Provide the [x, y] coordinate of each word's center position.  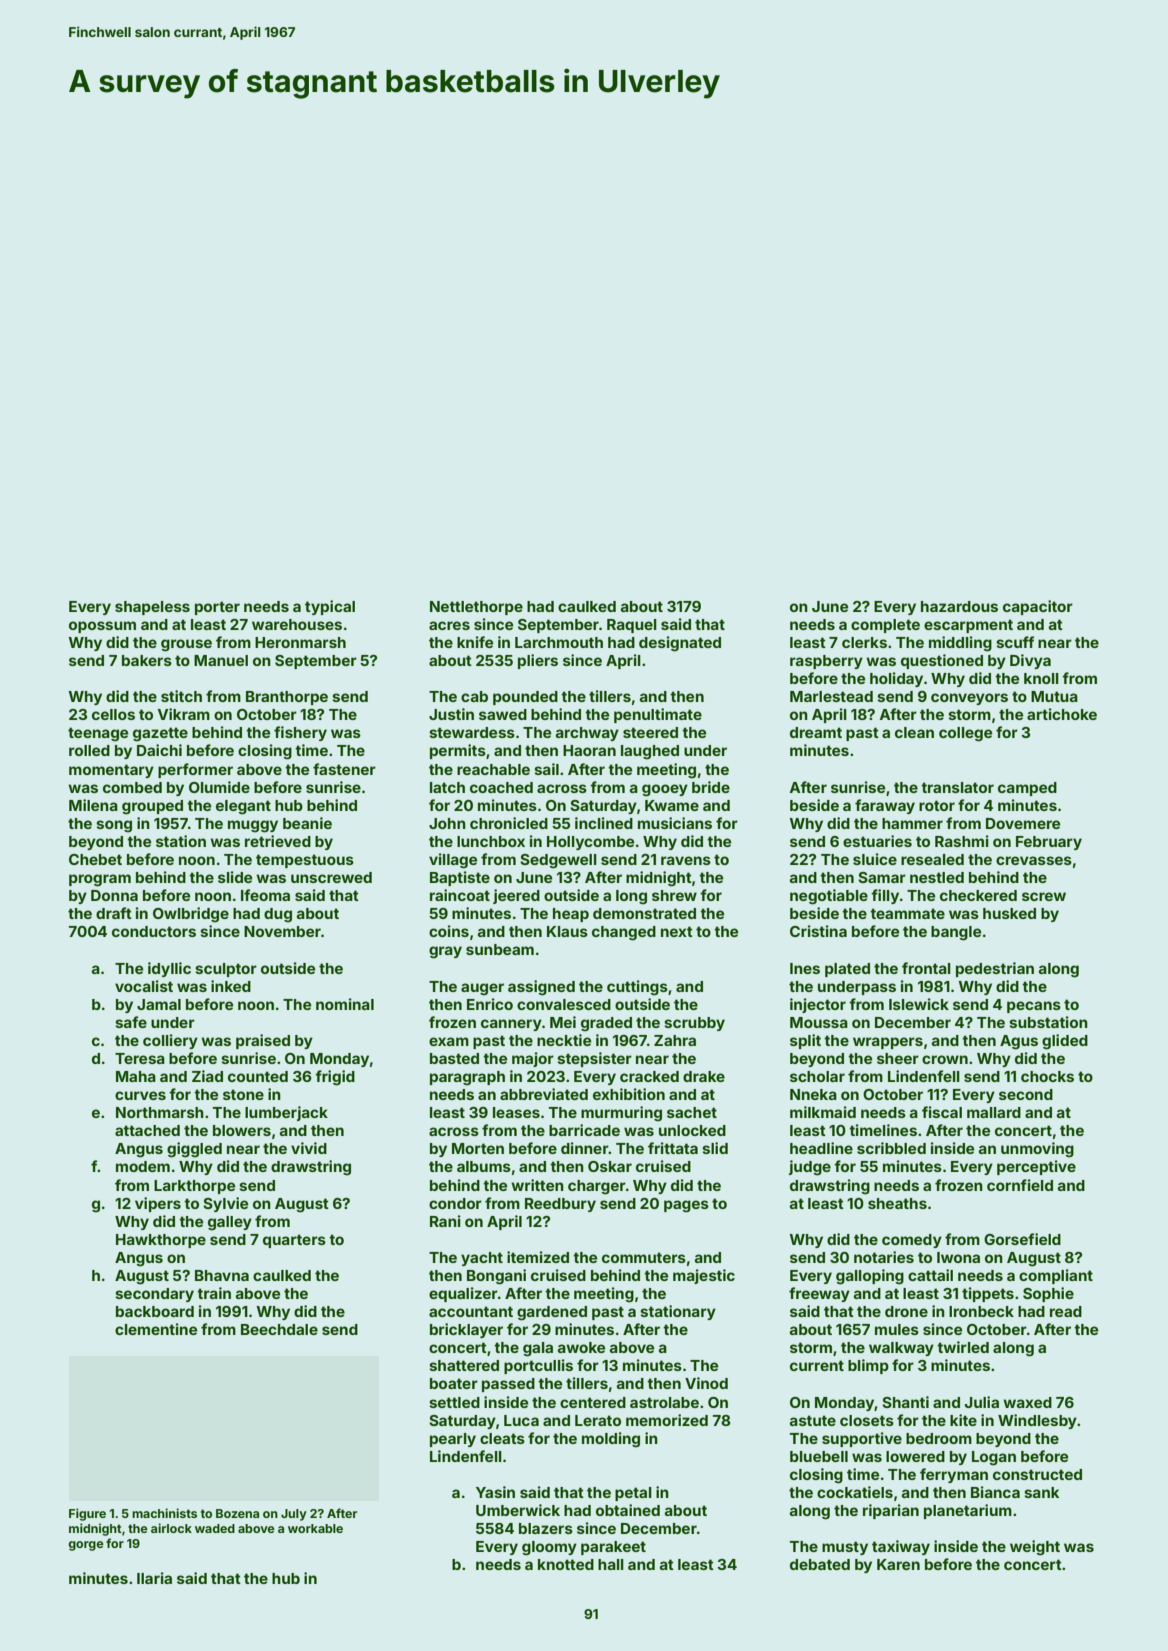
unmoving [1037, 1150]
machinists [164, 1513]
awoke [581, 1347]
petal [633, 1494]
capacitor [1038, 607]
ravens [686, 860]
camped [1027, 789]
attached [147, 1130]
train [214, 1293]
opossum [102, 627]
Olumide [219, 787]
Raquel [632, 626]
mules [897, 1329]
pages [686, 1206]
